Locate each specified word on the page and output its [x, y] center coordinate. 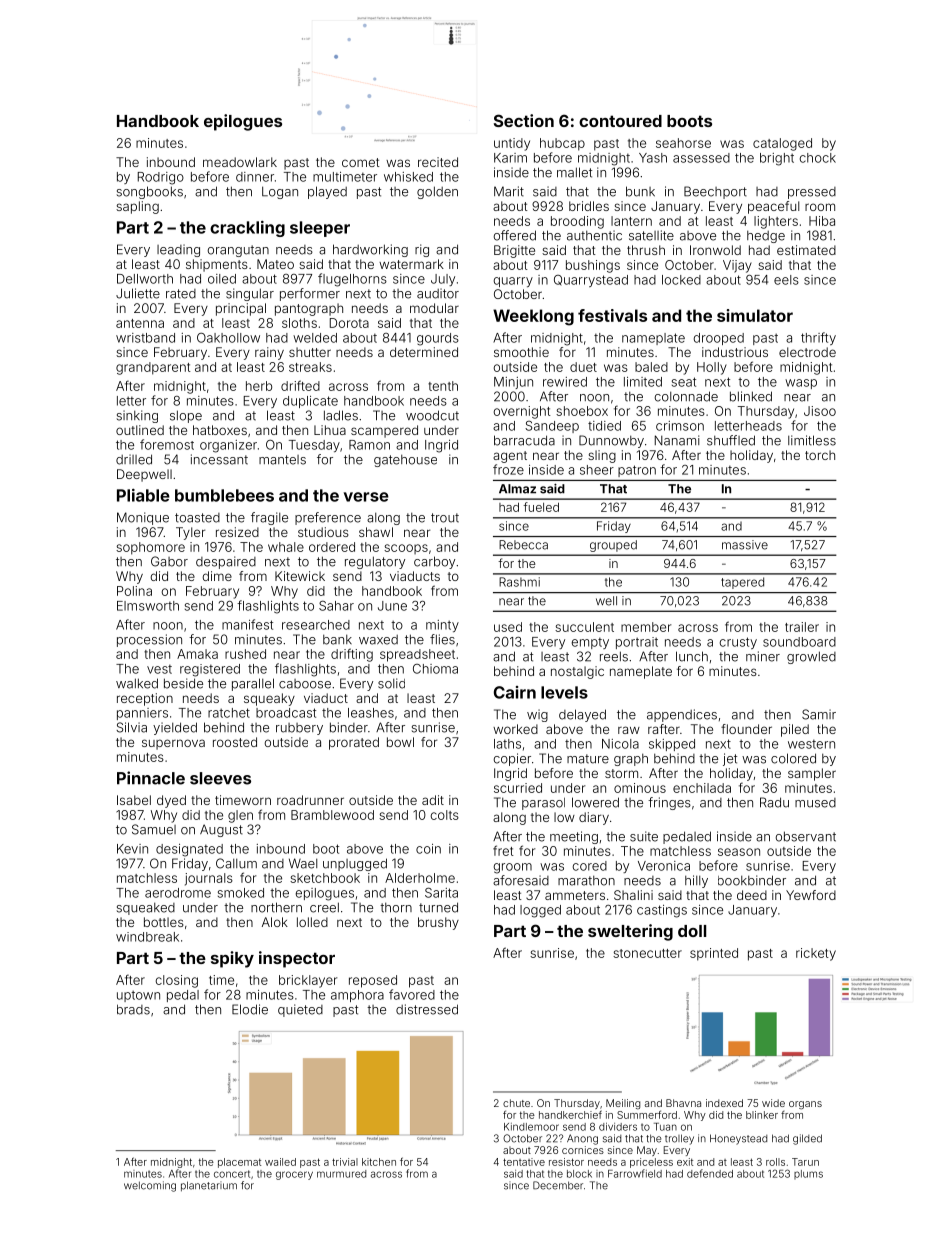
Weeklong [533, 317]
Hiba [822, 221]
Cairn [515, 692]
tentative [524, 1162]
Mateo [275, 264]
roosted [235, 742]
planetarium [209, 1186]
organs [805, 1105]
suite [644, 836]
